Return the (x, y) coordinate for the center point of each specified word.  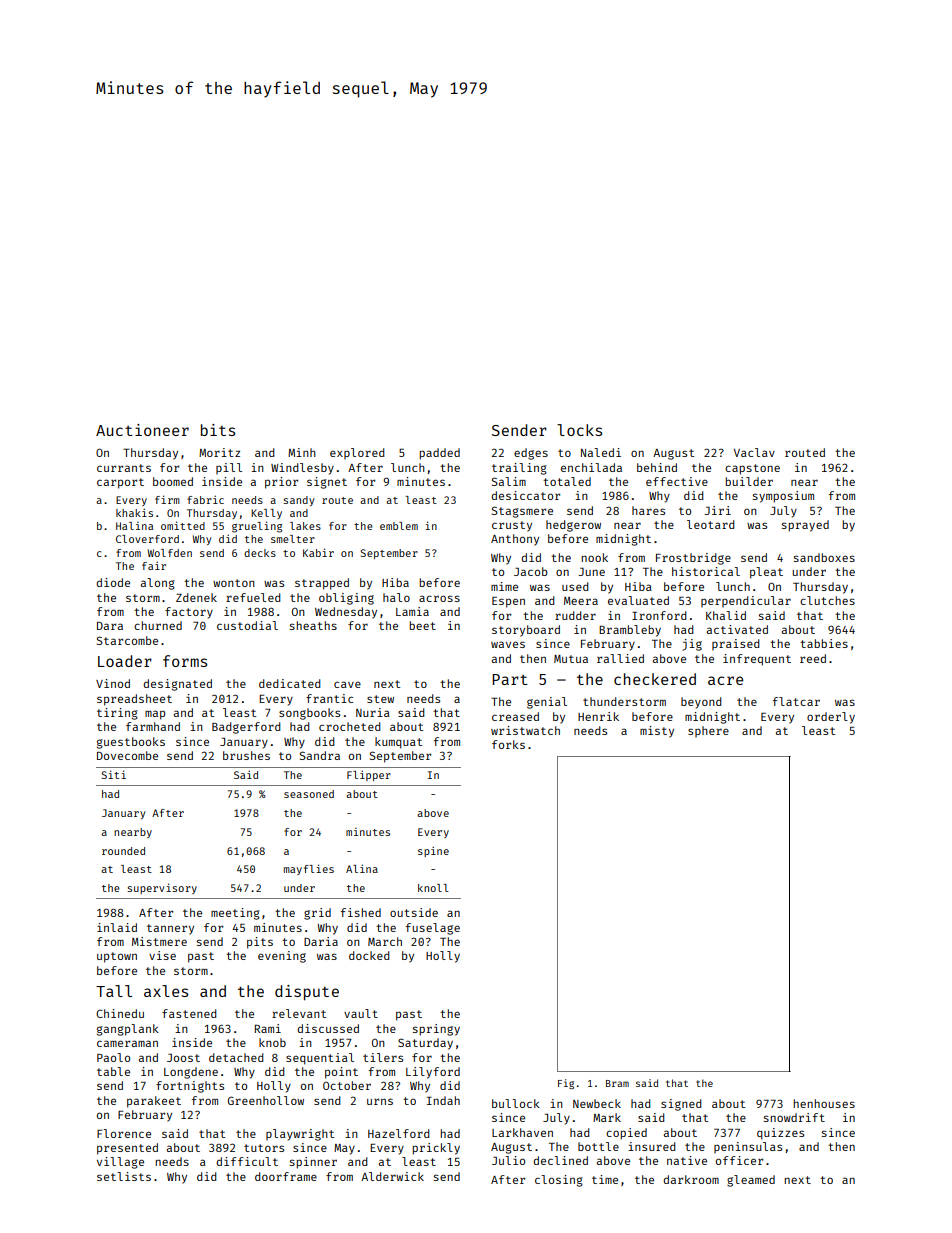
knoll (433, 888)
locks (579, 430)
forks (508, 744)
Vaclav (754, 452)
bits (218, 430)
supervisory (162, 888)
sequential (320, 1059)
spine (433, 851)
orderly (831, 718)
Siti (113, 774)
